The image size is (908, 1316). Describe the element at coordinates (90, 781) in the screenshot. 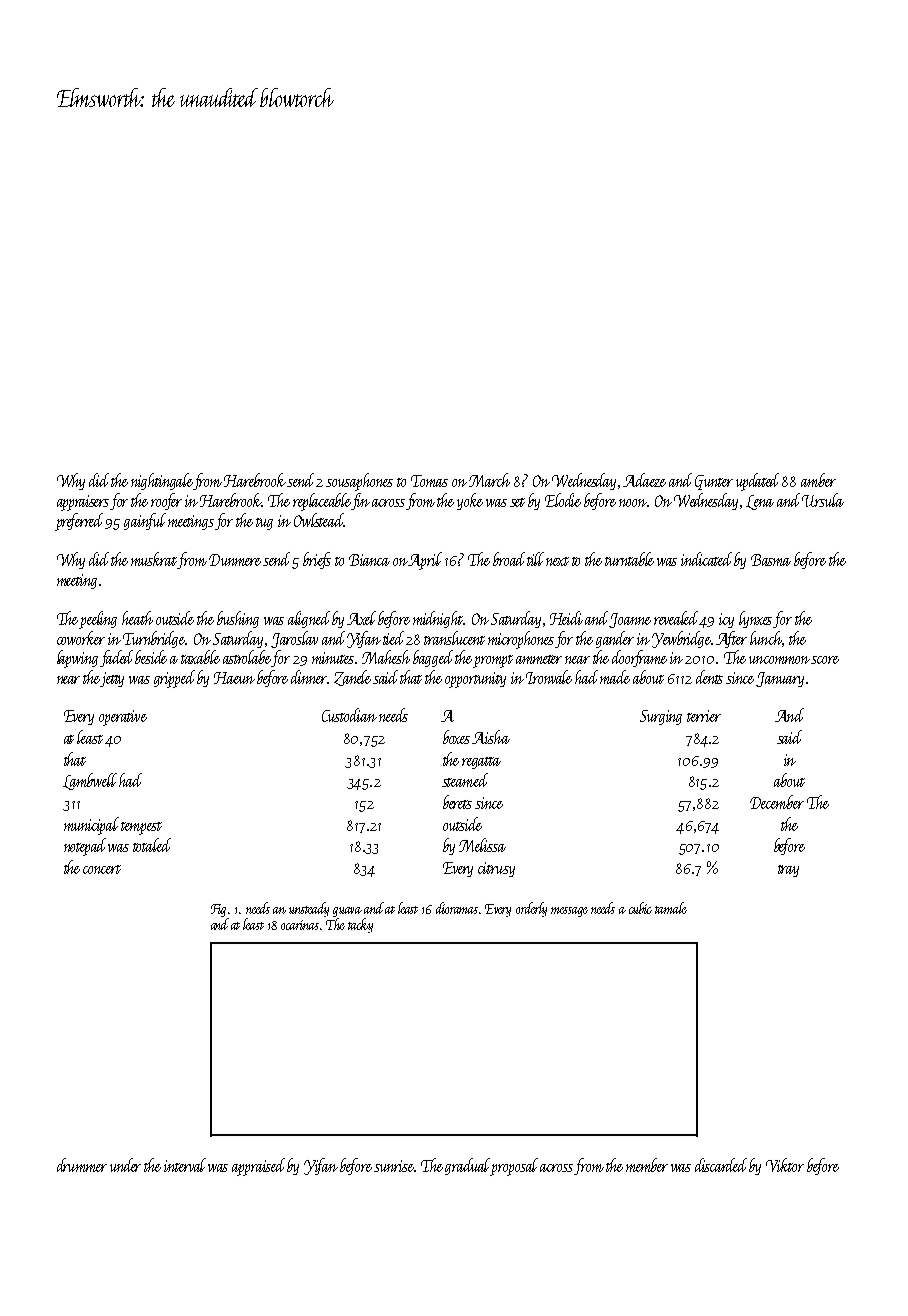

I see `Lambwell` at that location.
